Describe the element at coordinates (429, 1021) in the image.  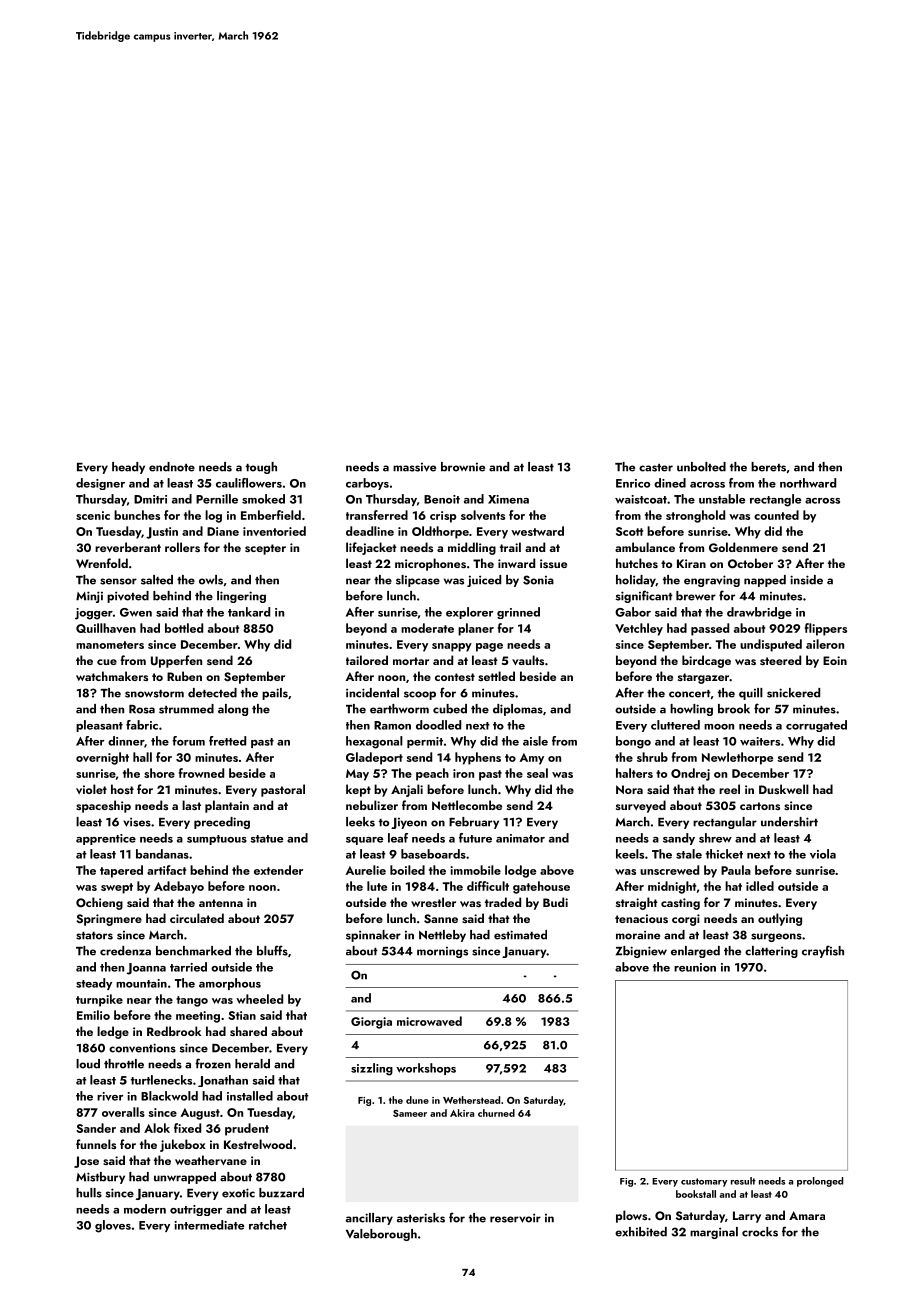
I see `microwaved` at that location.
